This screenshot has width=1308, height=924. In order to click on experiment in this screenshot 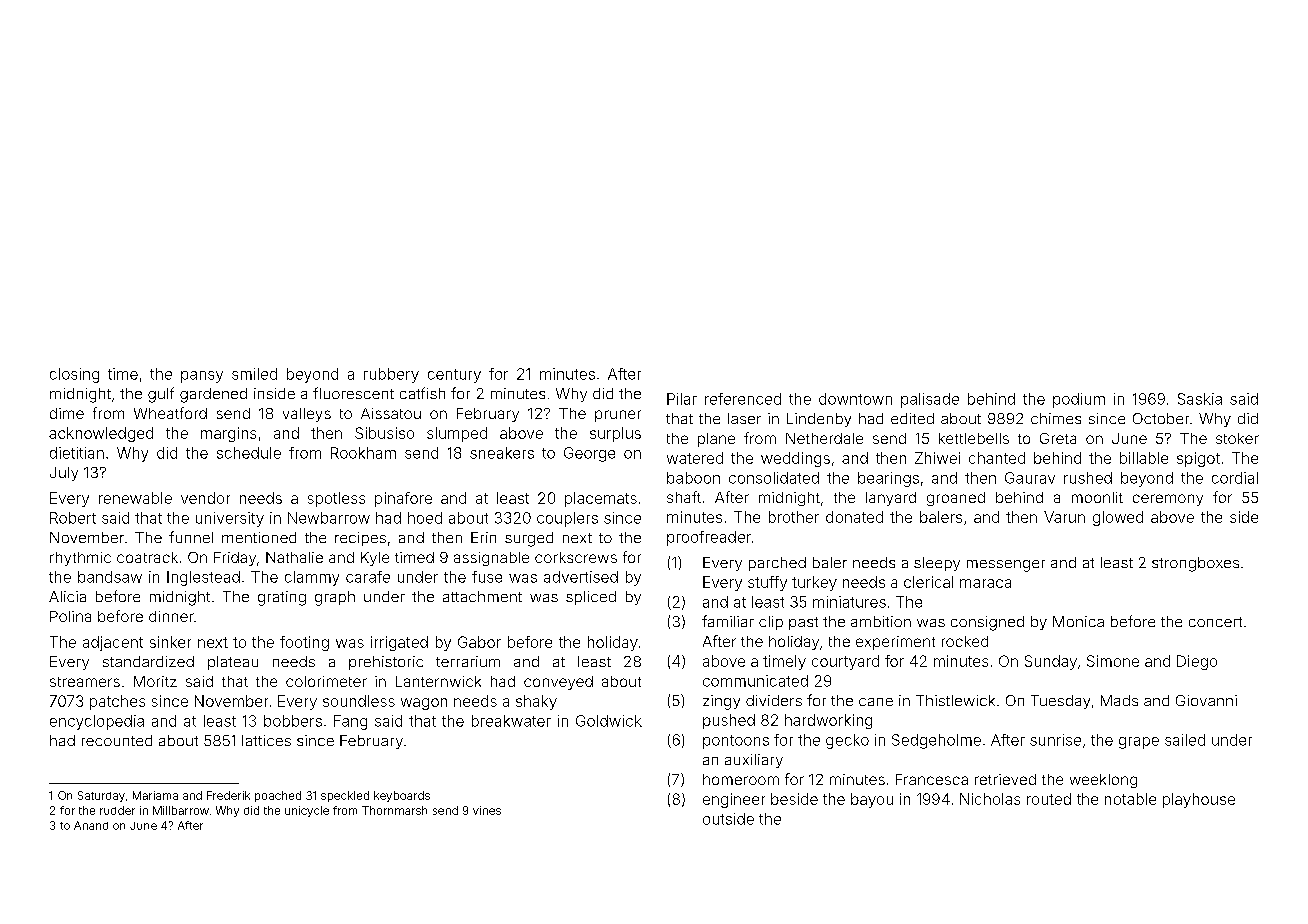, I will do `click(895, 643)`.
